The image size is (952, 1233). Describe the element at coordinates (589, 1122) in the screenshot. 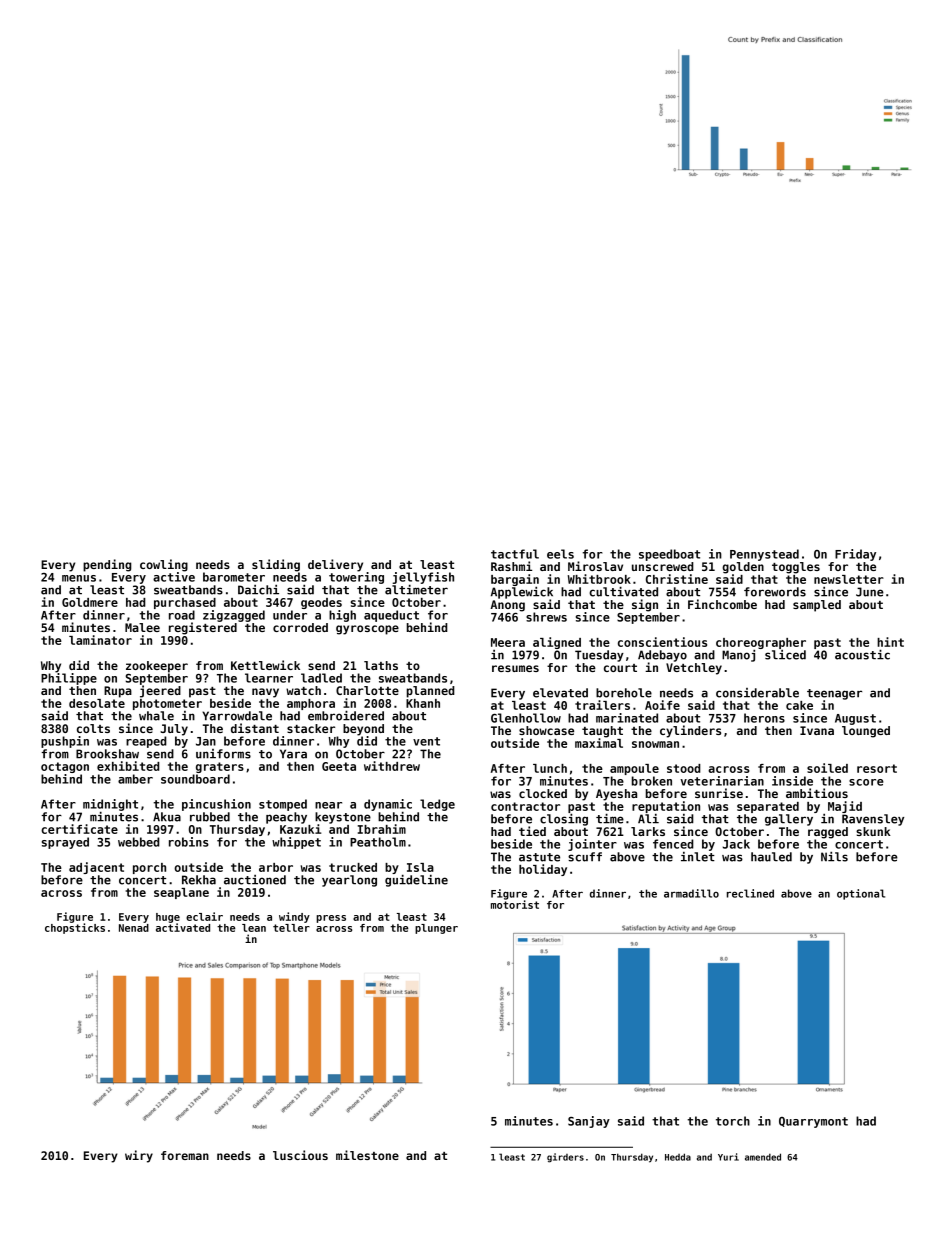

I see `Sanjay` at that location.
